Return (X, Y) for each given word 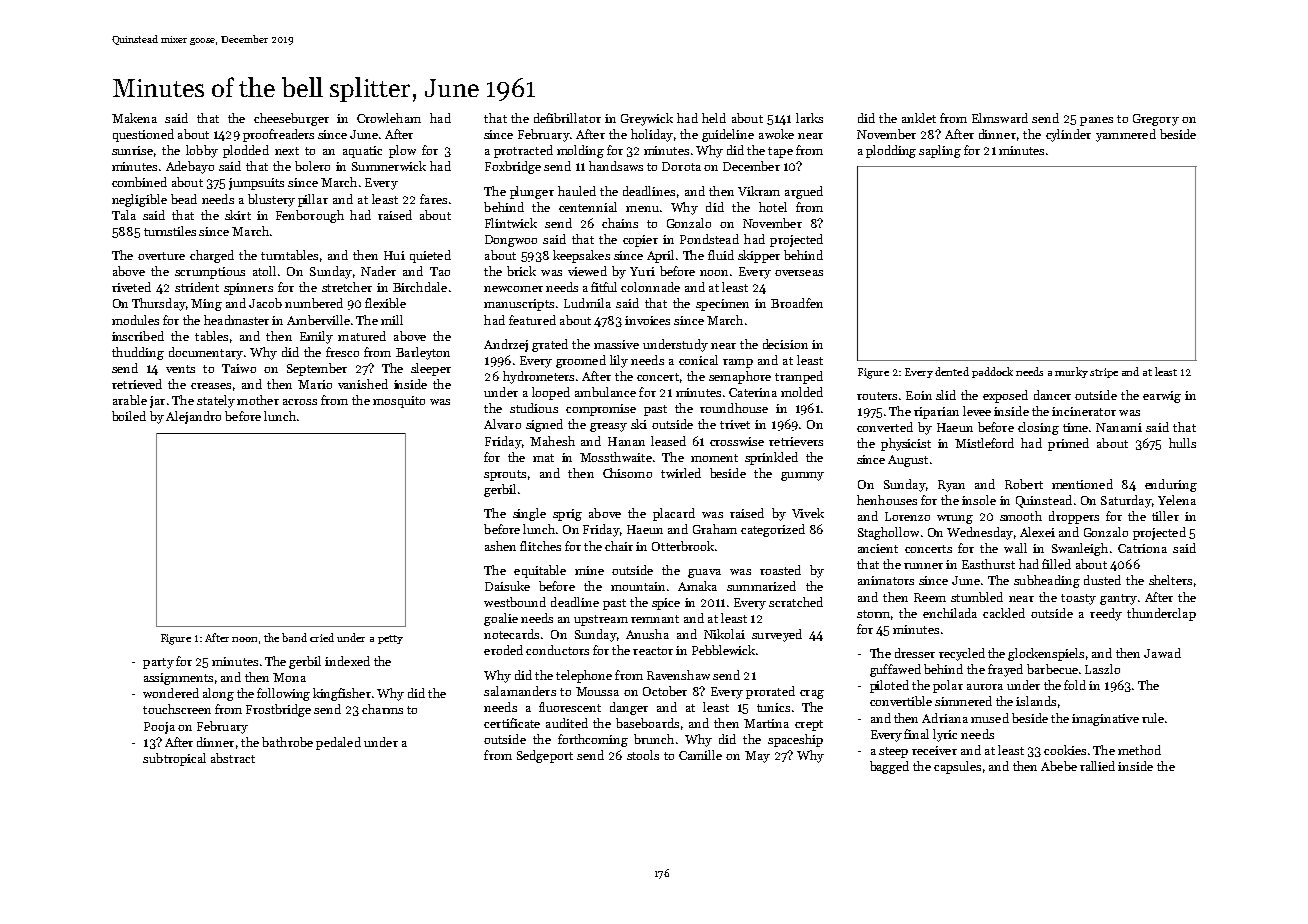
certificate (512, 723)
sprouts (505, 475)
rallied (1097, 766)
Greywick (647, 119)
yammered (1126, 135)
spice (666, 604)
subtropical (174, 759)
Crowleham (389, 118)
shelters (1170, 580)
